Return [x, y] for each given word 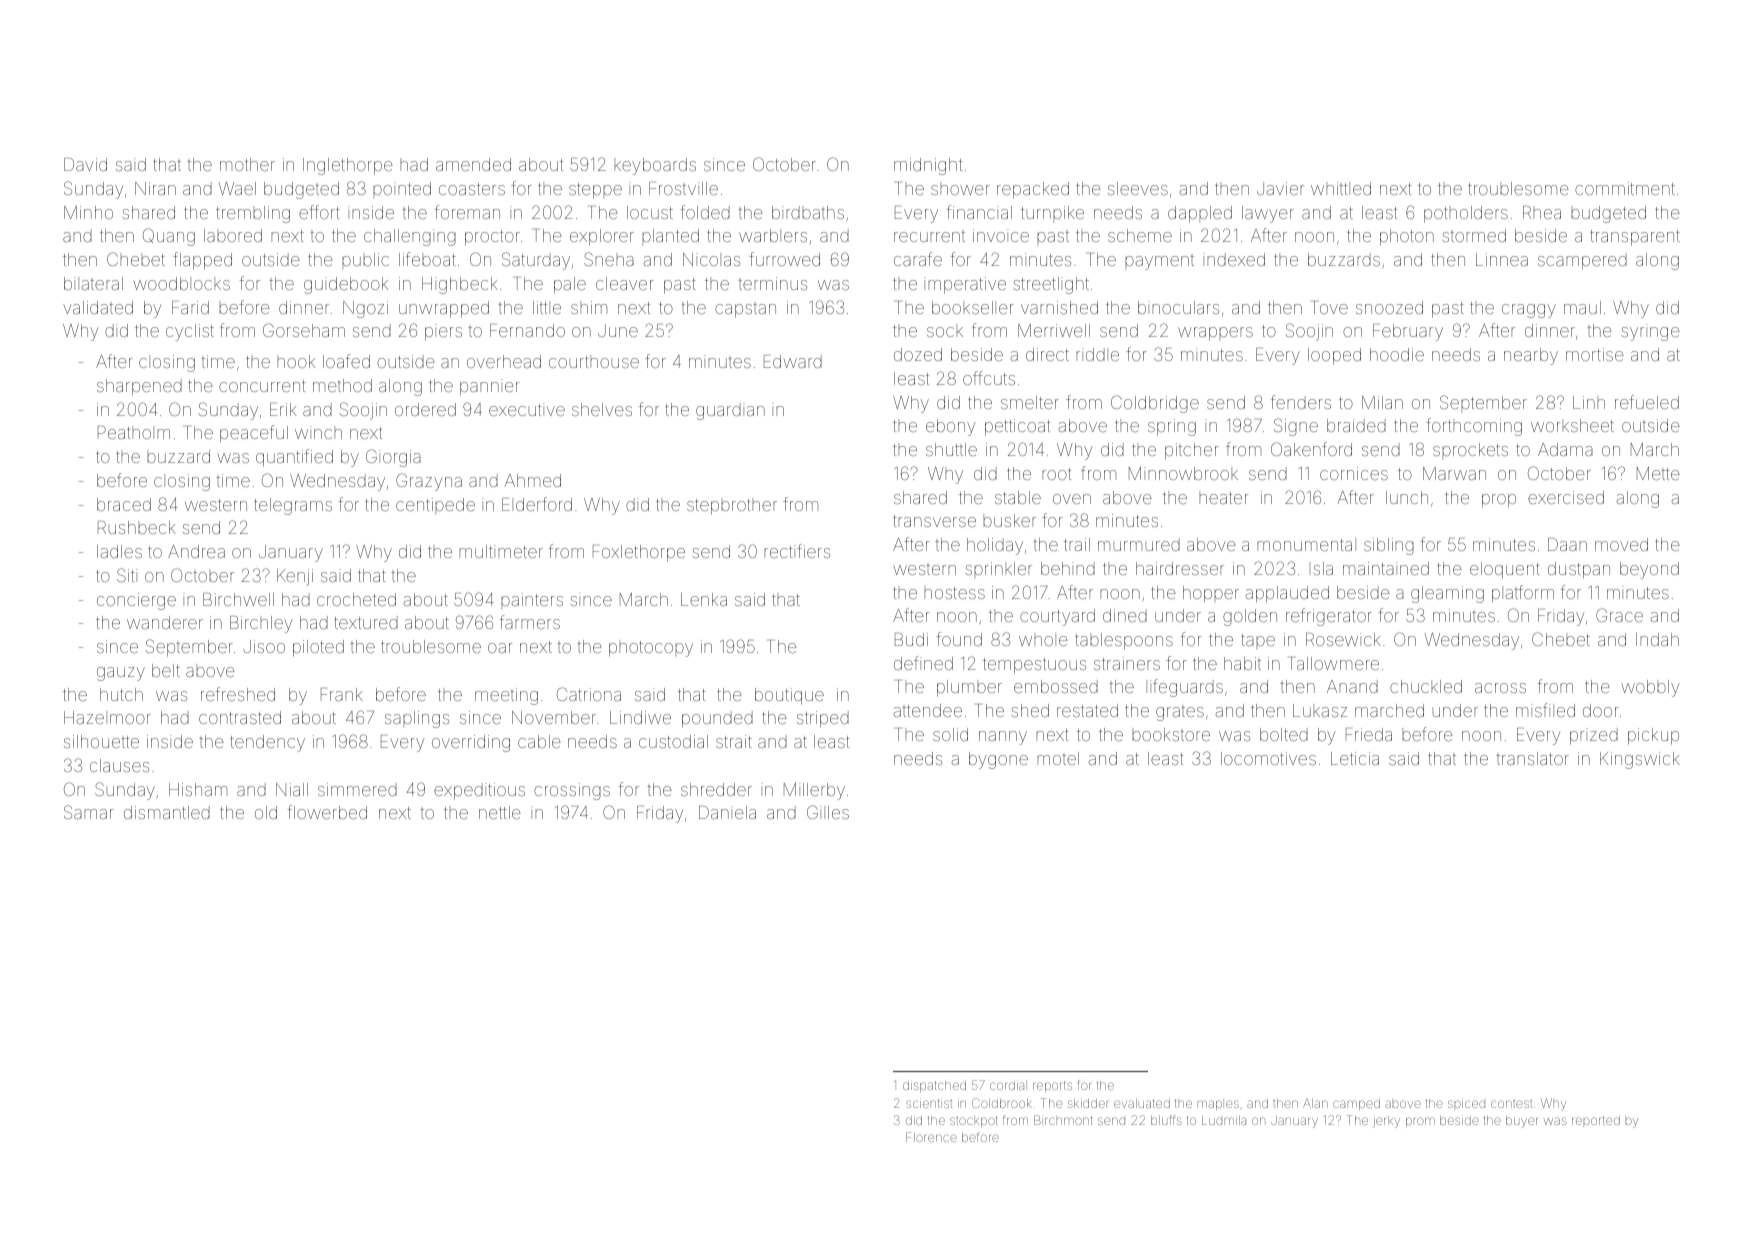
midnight [928, 166]
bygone [998, 760]
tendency [267, 743]
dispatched [934, 1086]
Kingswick [1640, 760]
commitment [1625, 188]
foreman [467, 212]
